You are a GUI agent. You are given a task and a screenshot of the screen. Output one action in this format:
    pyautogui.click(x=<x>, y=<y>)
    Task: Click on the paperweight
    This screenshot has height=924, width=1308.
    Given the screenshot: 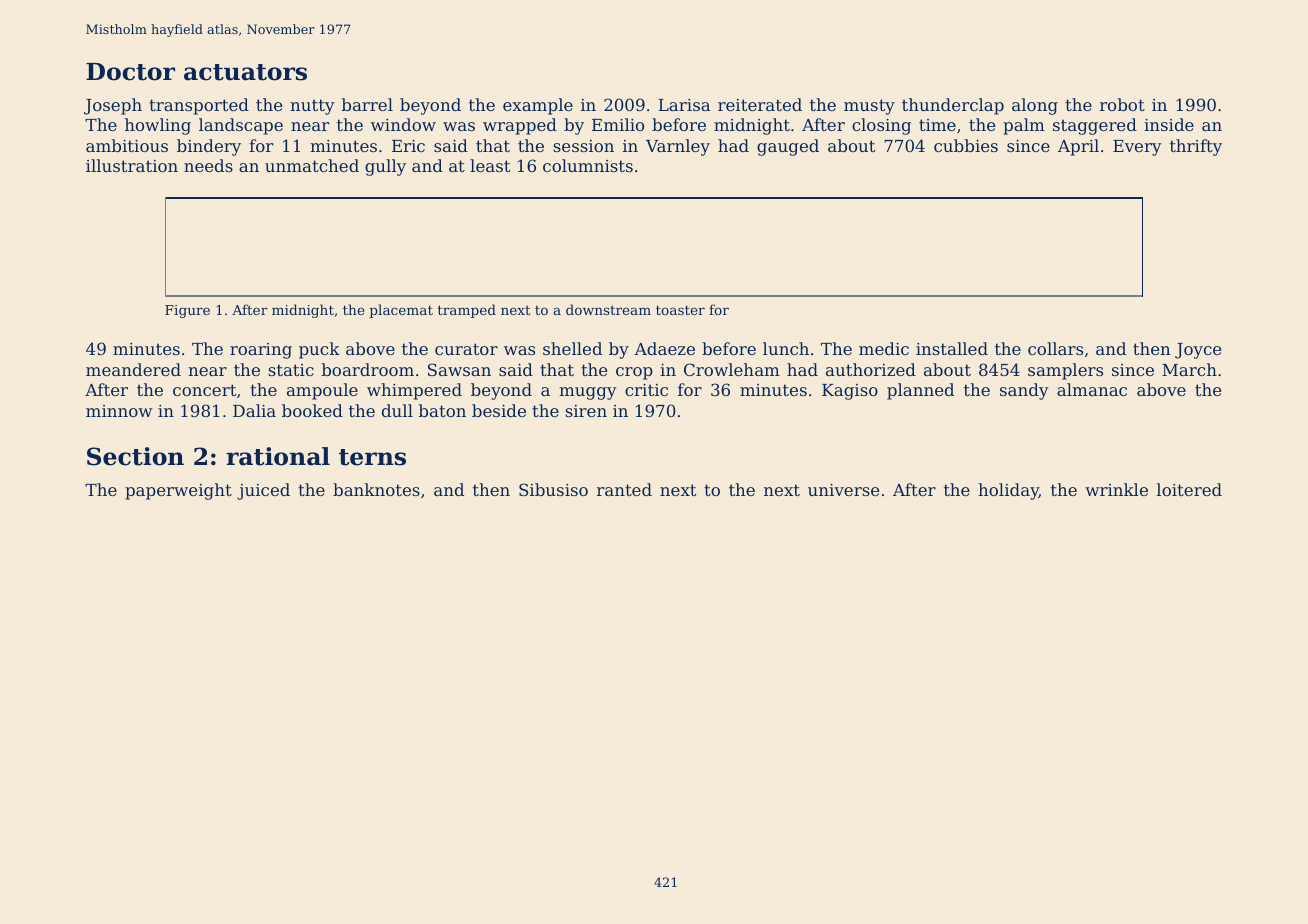 What is the action you would take?
    pyautogui.click(x=178, y=491)
